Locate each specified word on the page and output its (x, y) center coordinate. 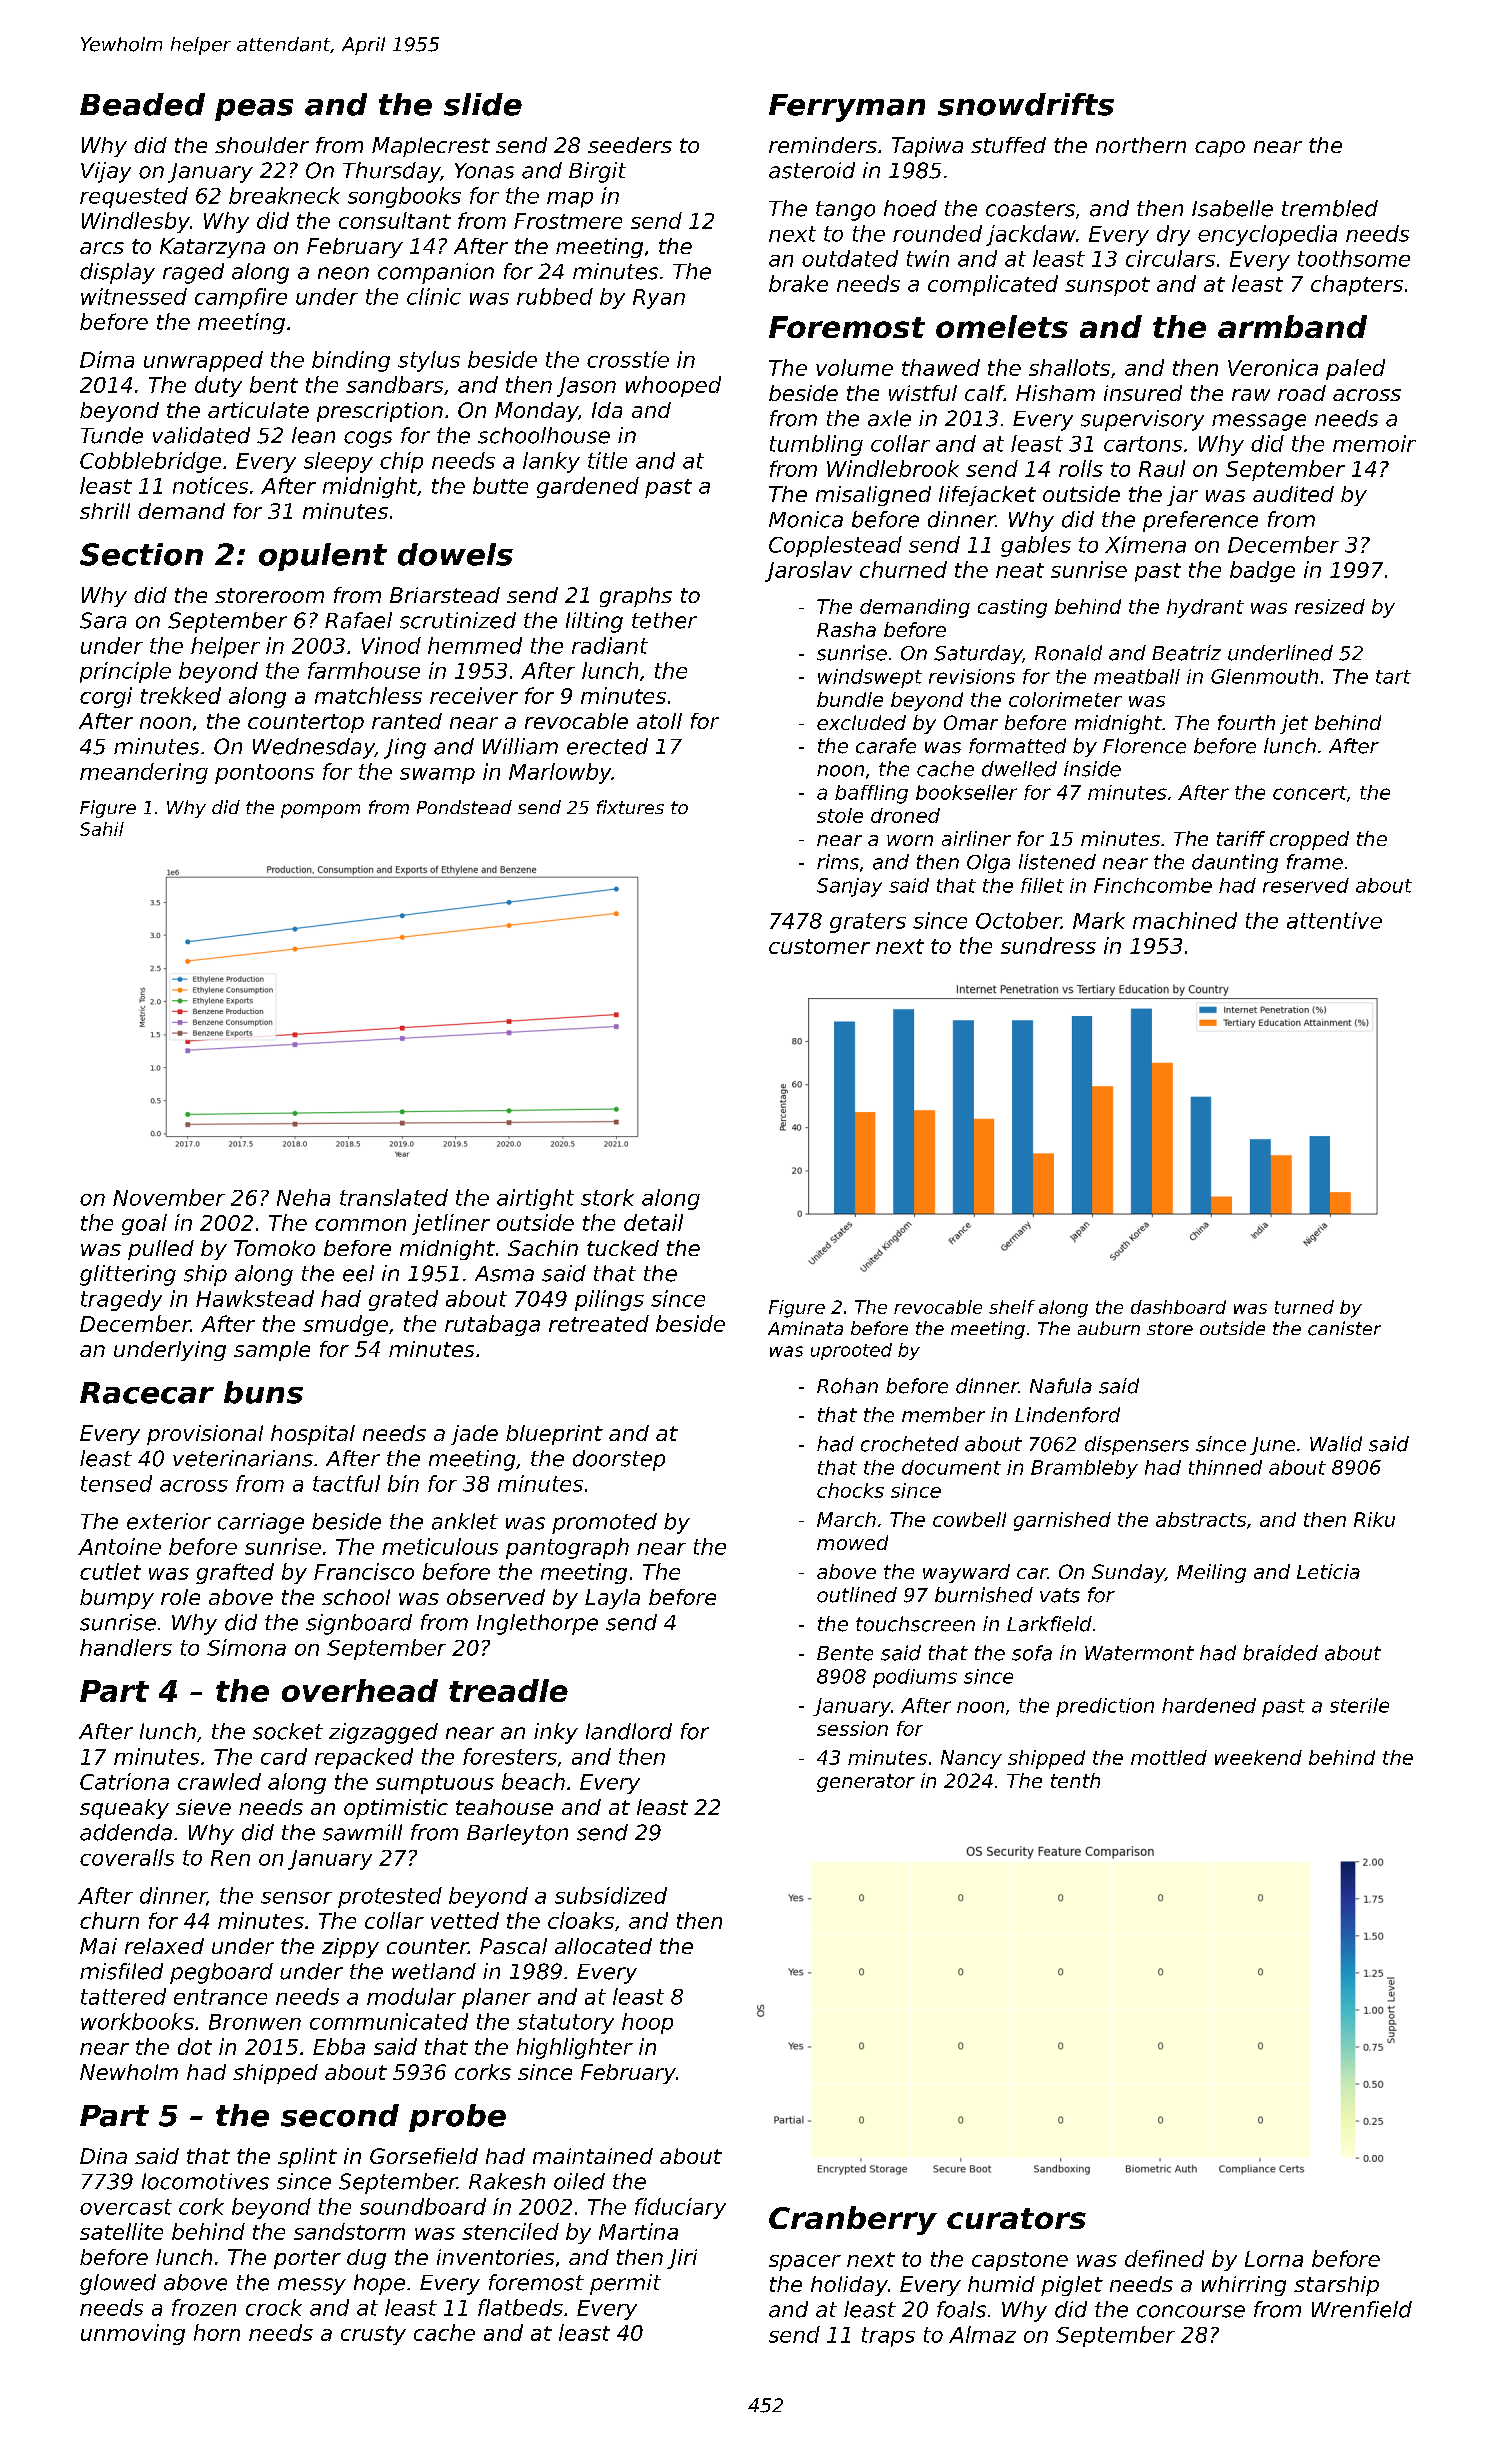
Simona (246, 1647)
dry (1173, 235)
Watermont (1139, 1653)
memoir (1374, 443)
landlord (629, 1731)
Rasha (846, 629)
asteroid (812, 170)
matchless (368, 695)
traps (888, 2337)
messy (312, 2286)
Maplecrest (431, 147)
